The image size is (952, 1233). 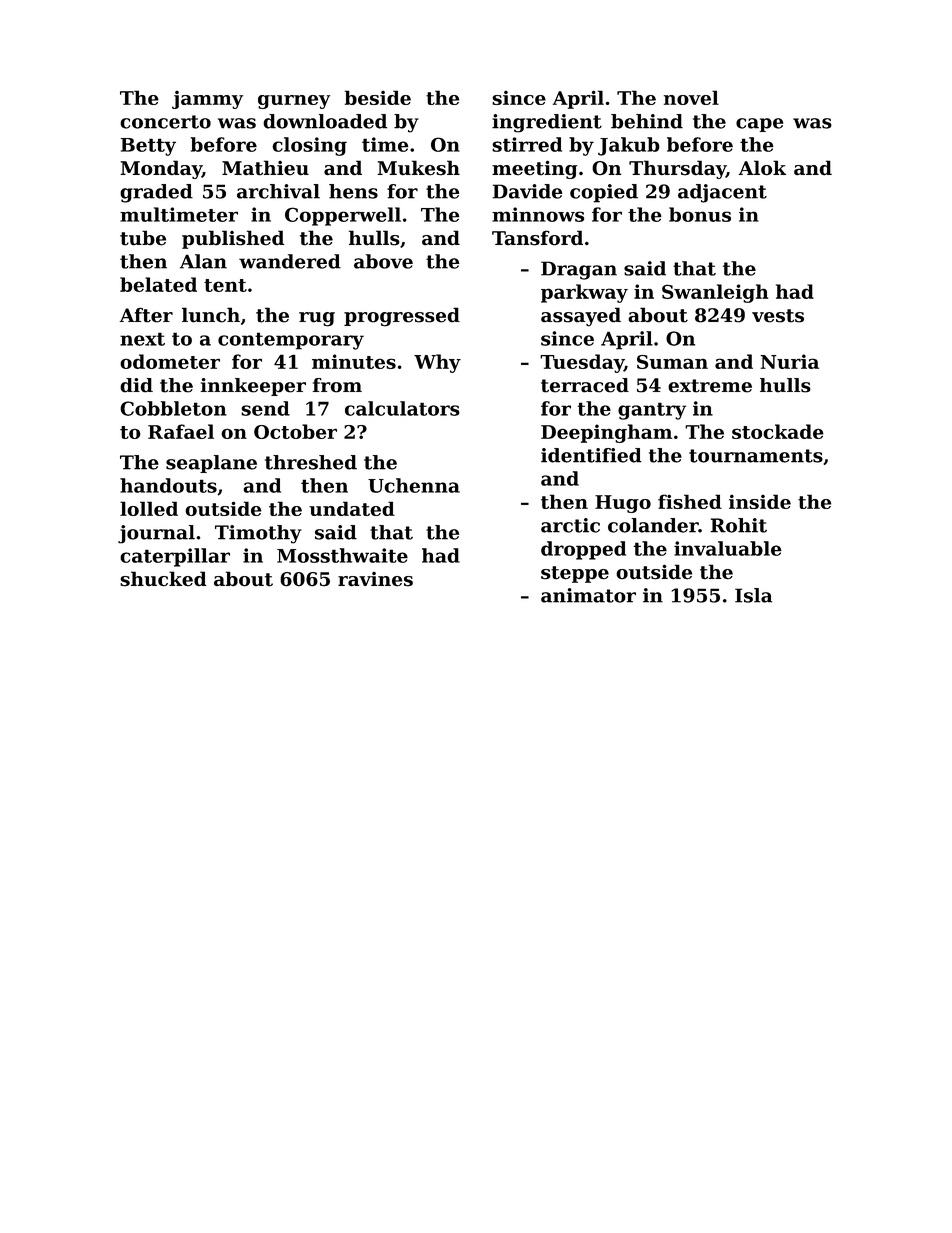 I want to click on ravines, so click(x=375, y=579).
